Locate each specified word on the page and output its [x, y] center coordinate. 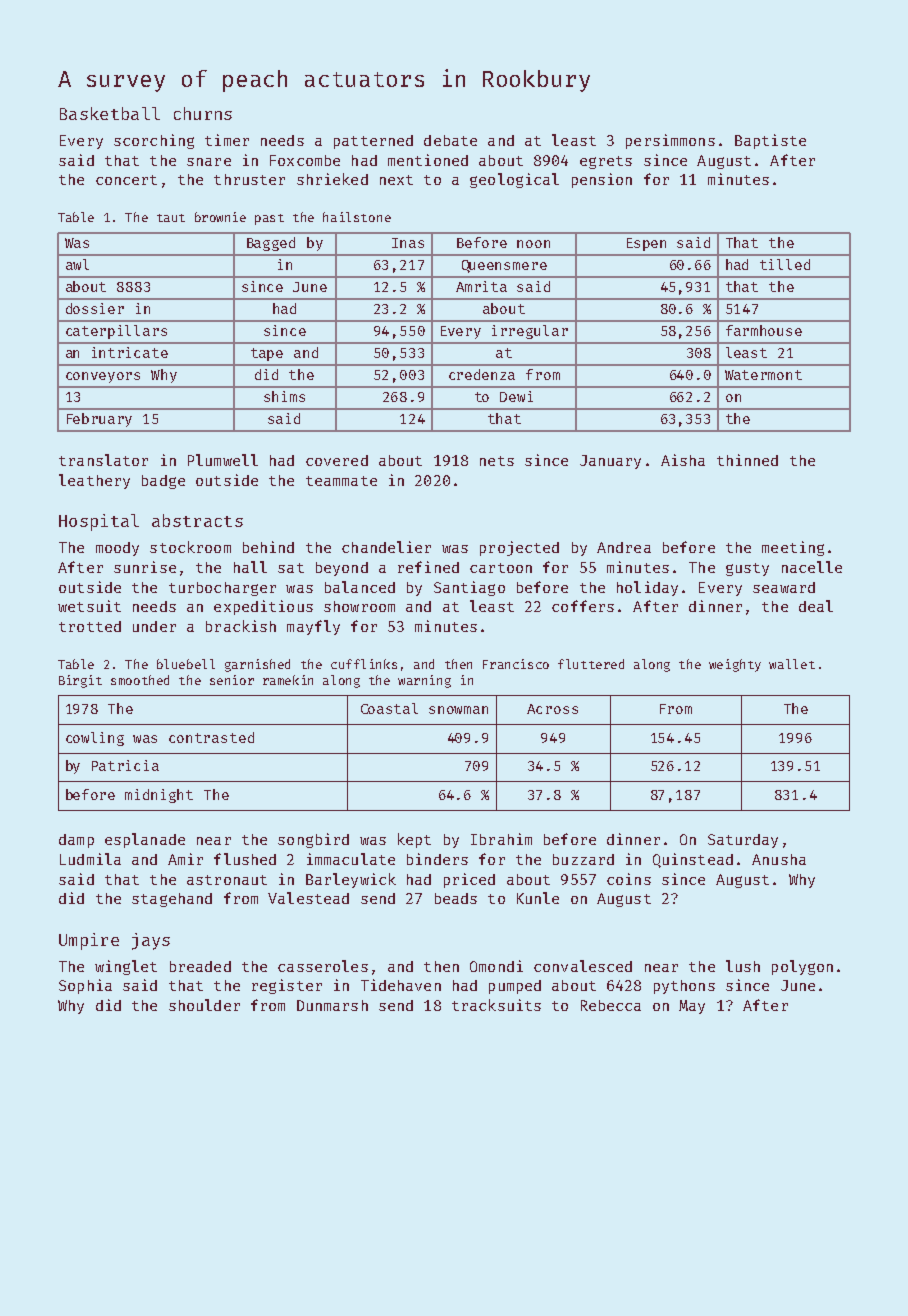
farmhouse [764, 330]
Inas [408, 243]
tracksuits [496, 1005]
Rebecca [611, 1005]
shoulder [204, 1005]
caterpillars [116, 332]
